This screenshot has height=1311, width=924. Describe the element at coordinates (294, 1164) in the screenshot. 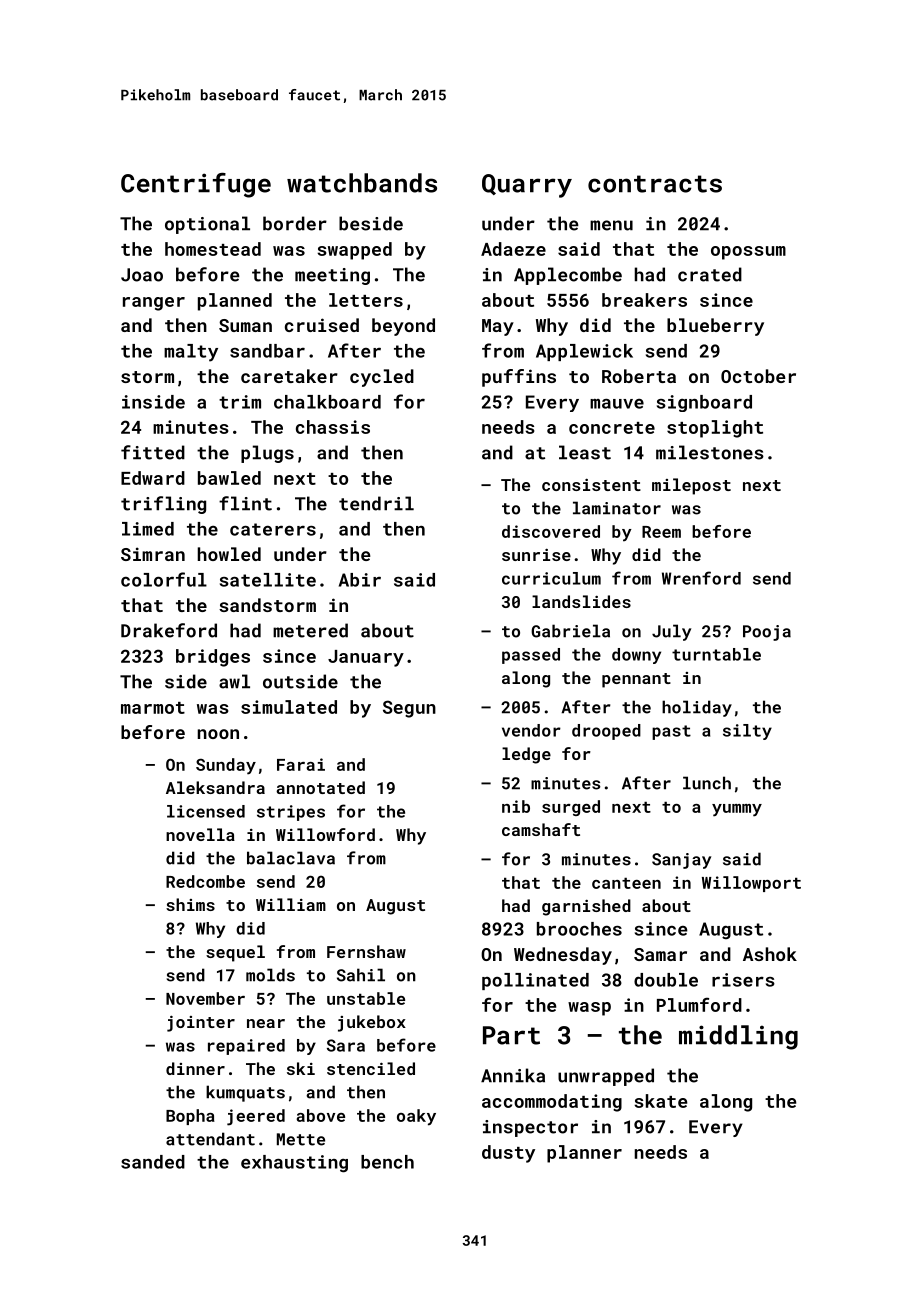

I see `exhausting` at that location.
